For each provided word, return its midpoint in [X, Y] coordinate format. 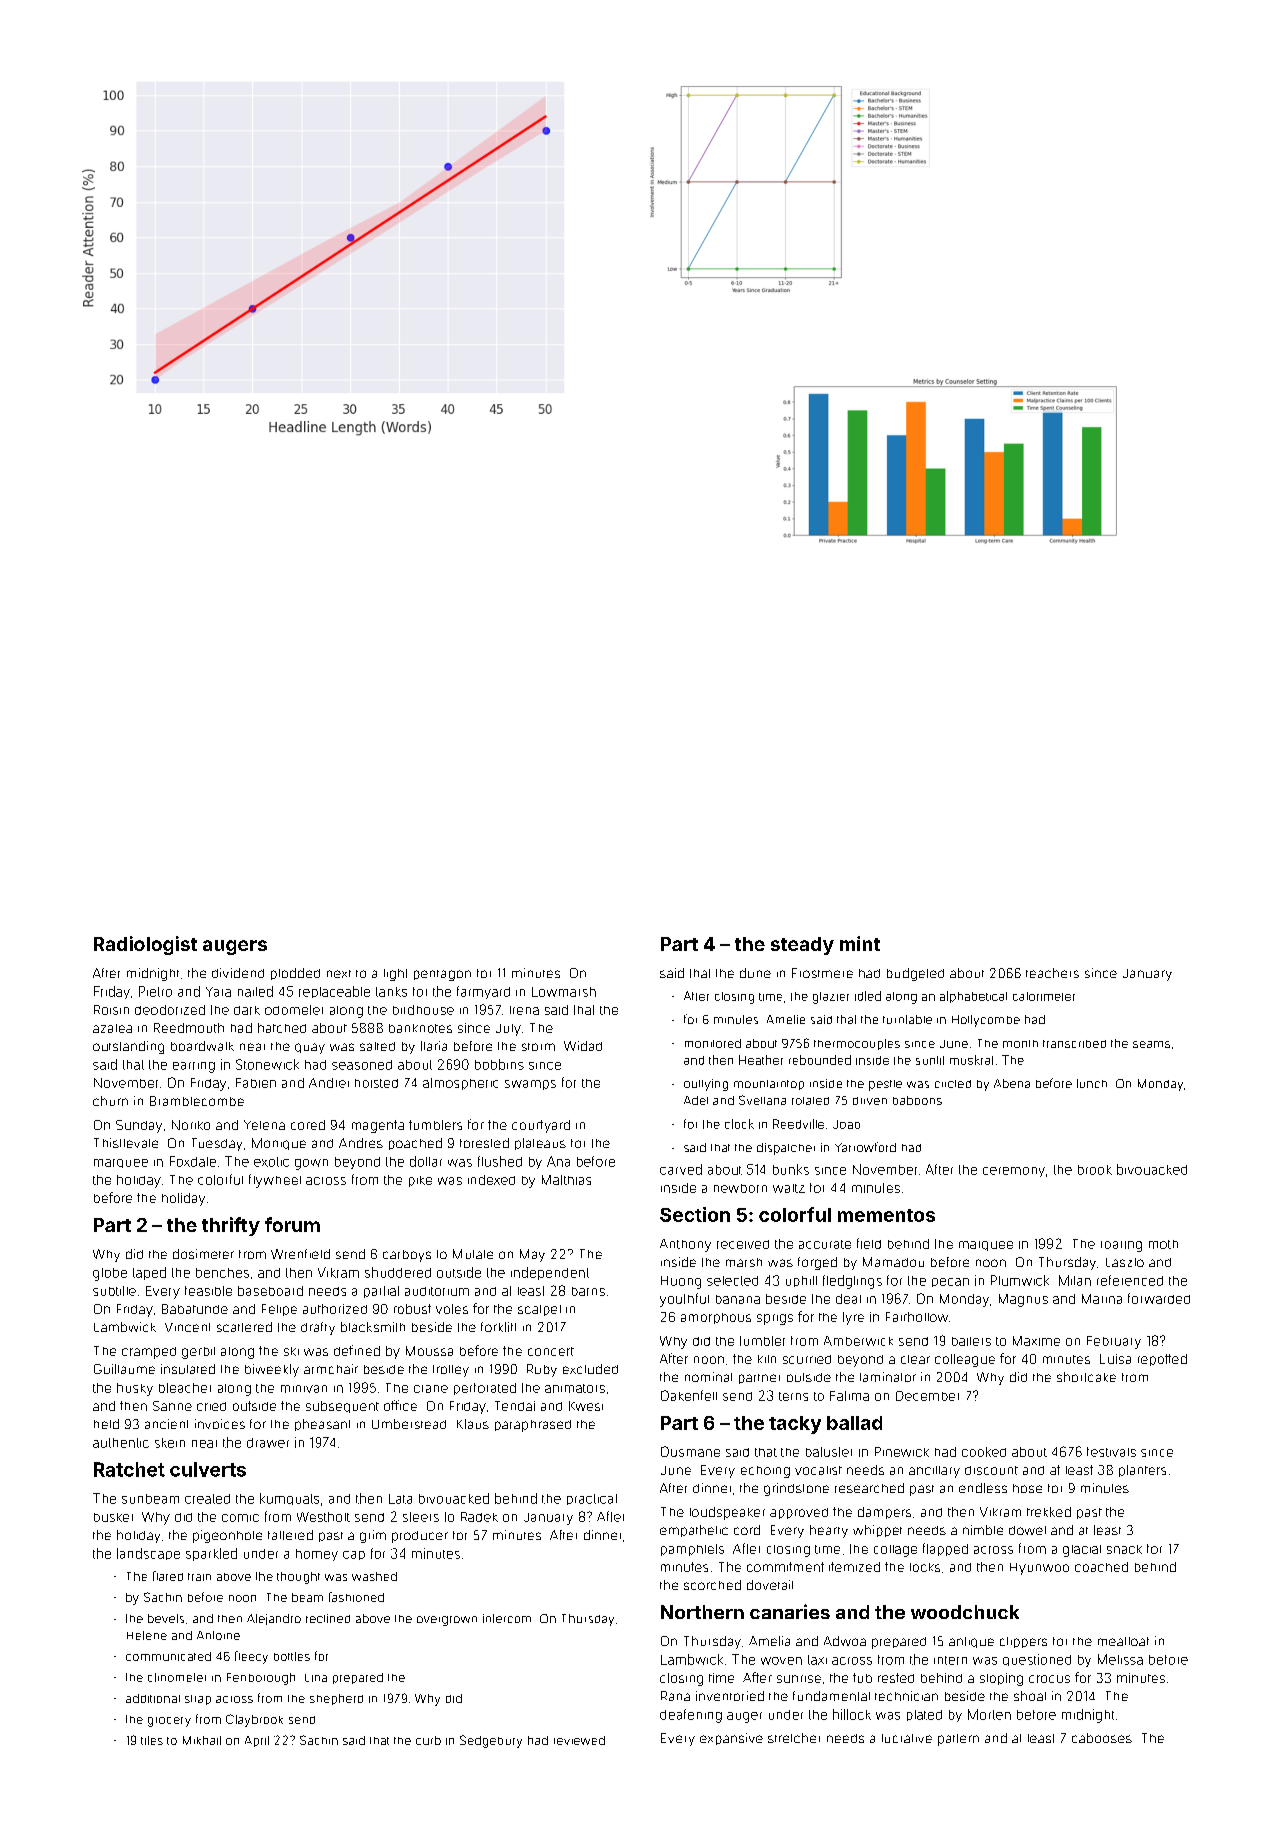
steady [802, 946]
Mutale [473, 1254]
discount [991, 1470]
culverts [208, 1469]
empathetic [694, 1531]
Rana [675, 1696]
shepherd [336, 1699]
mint [860, 943]
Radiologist [145, 945]
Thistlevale [126, 1143]
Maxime [1036, 1341]
